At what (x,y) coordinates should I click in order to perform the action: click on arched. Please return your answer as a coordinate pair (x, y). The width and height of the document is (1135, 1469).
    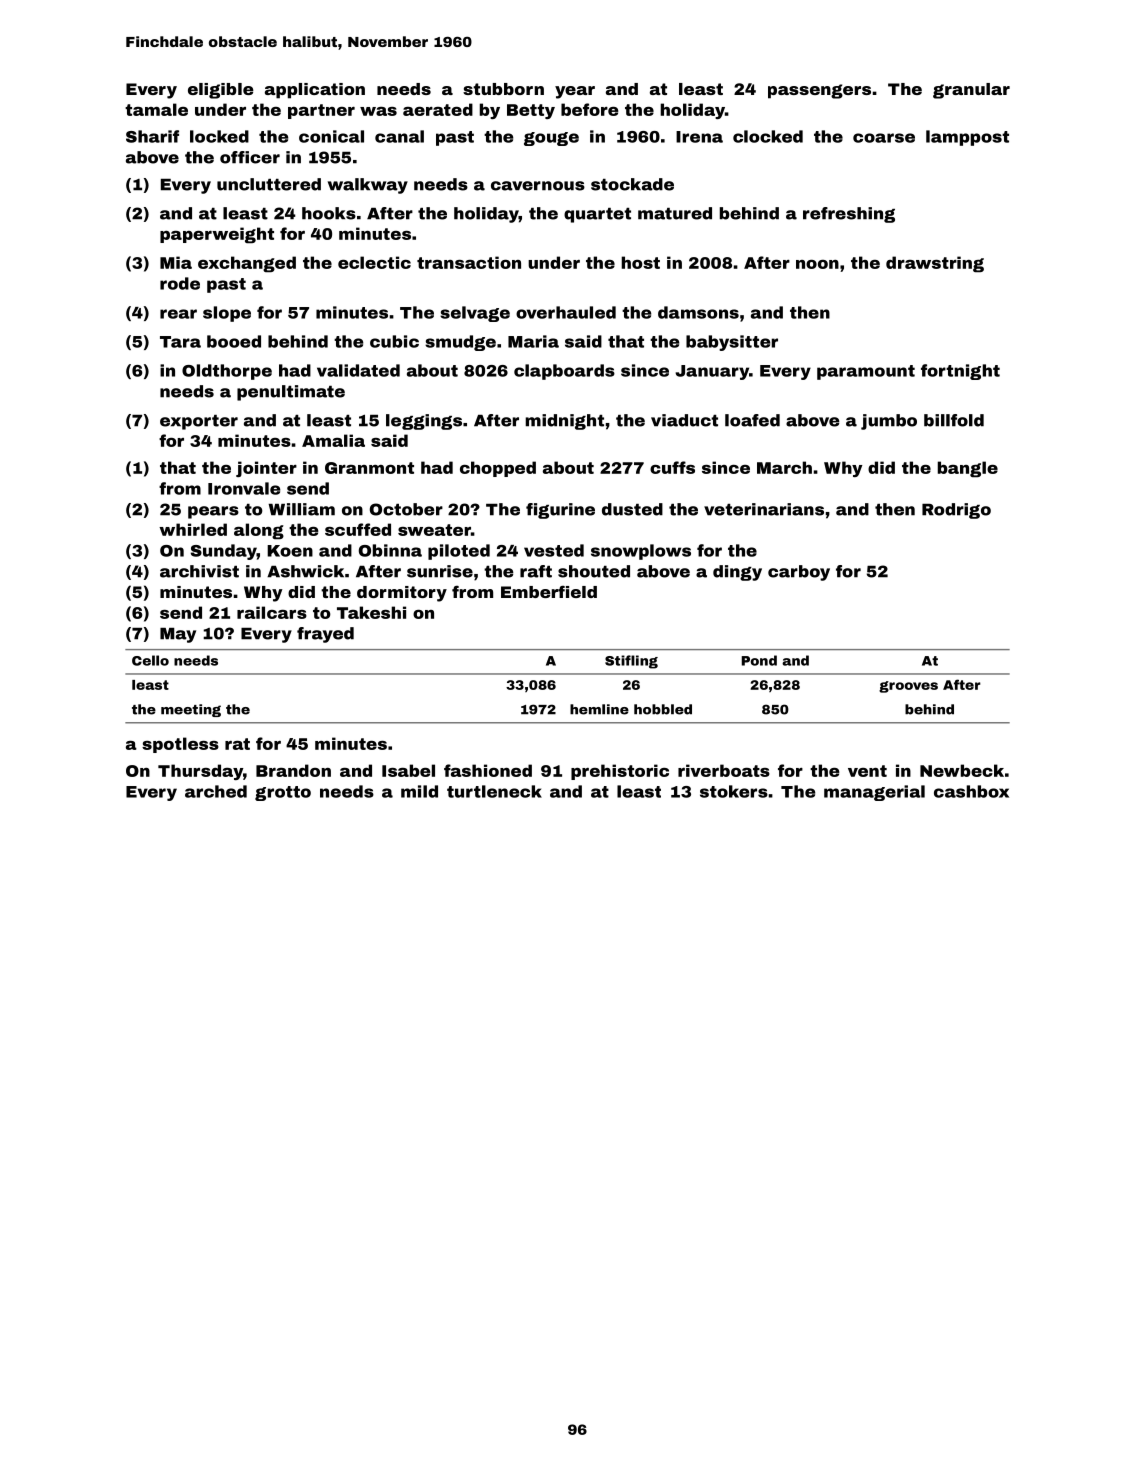
    Looking at the image, I should click on (216, 791).
